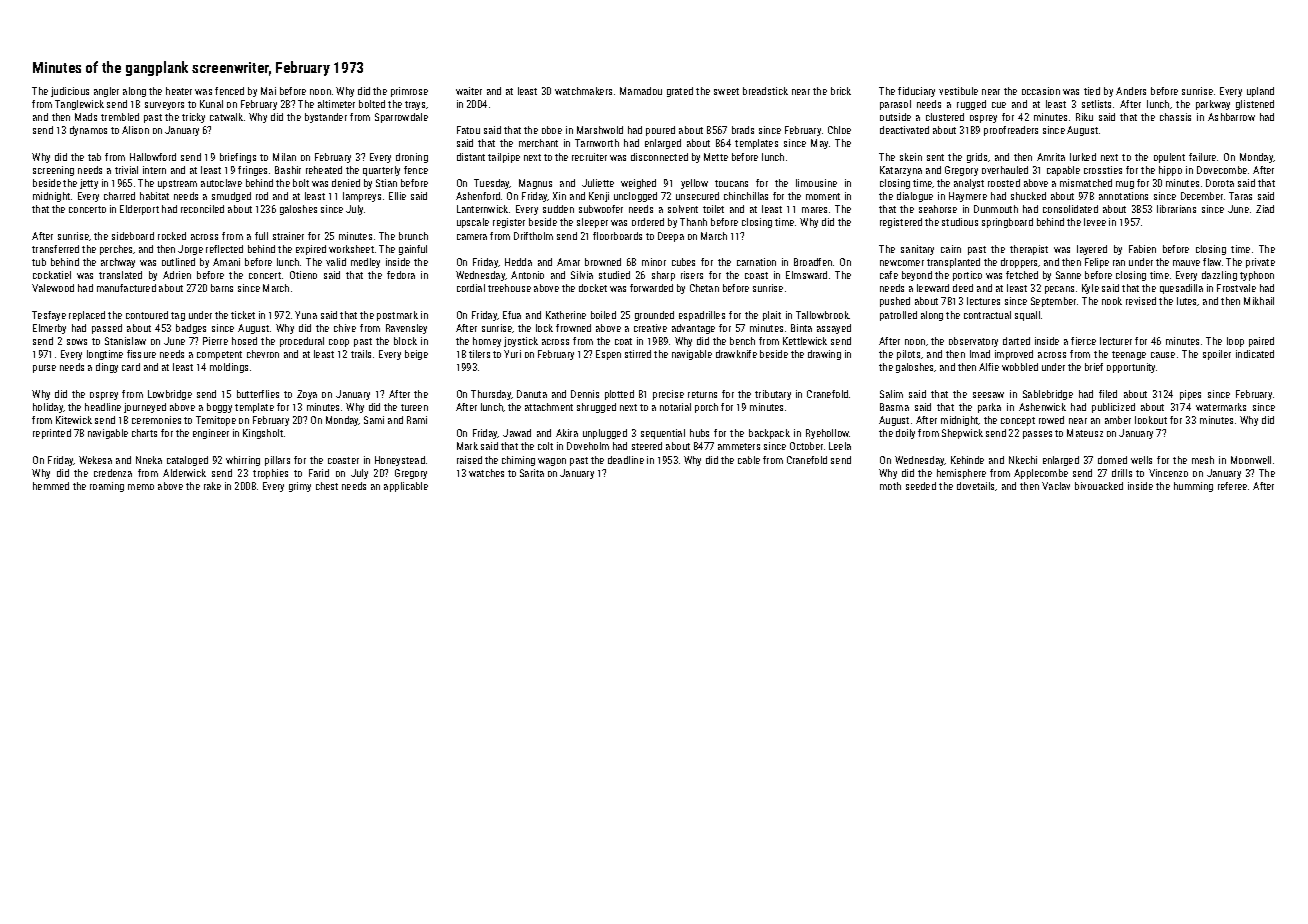  Describe the element at coordinates (824, 355) in the screenshot. I see `drawing` at that location.
